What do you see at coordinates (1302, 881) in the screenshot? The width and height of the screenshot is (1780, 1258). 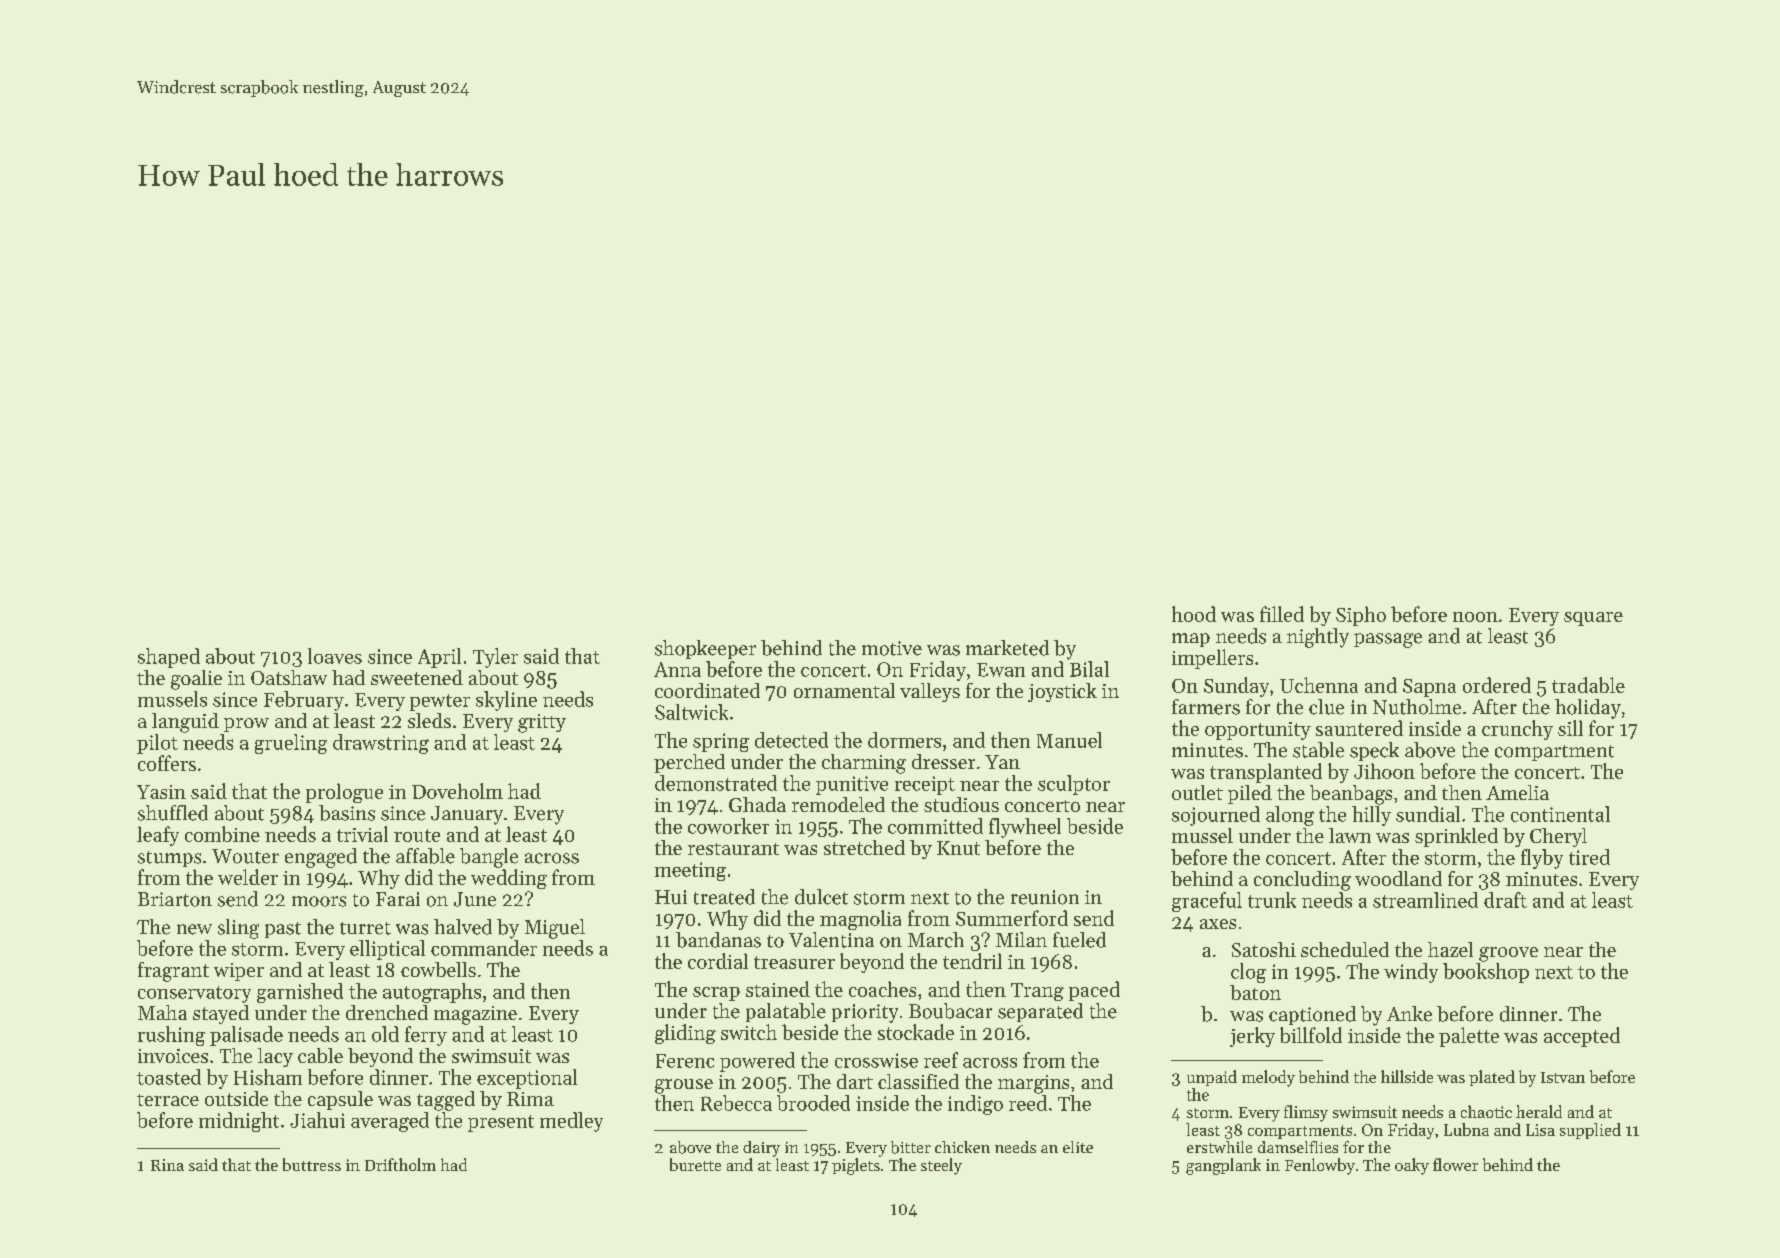 I see `concluding` at bounding box center [1302, 881].
